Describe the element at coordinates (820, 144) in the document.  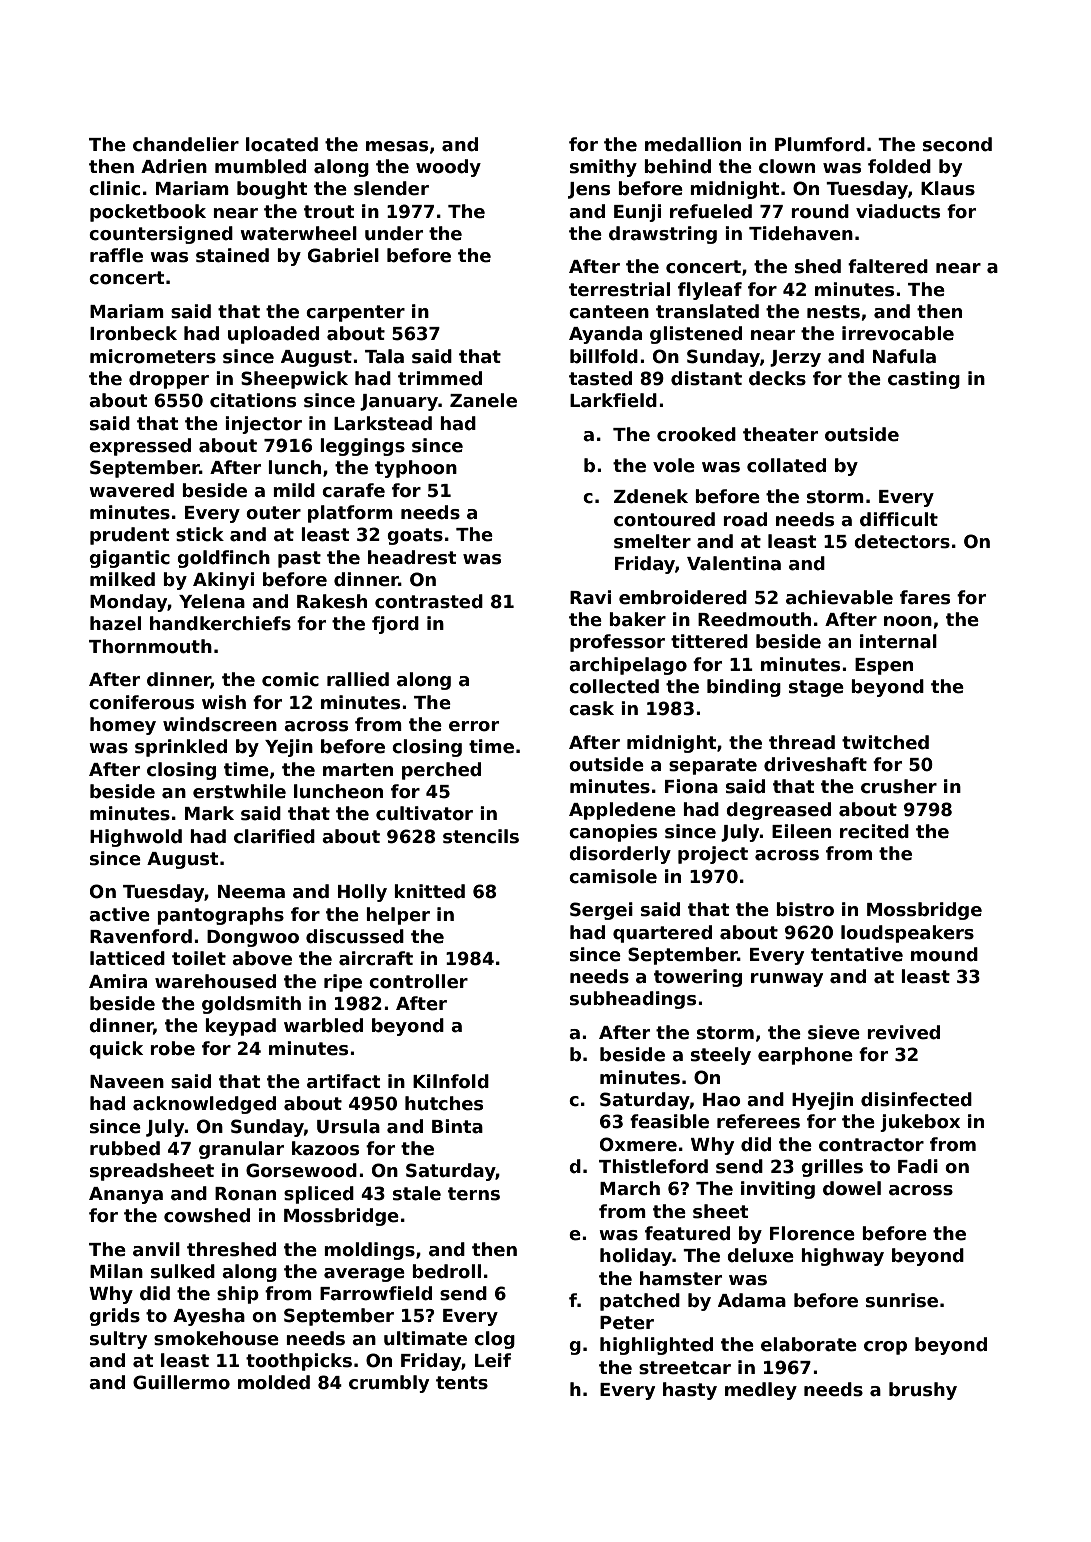
I see `Plumford` at that location.
